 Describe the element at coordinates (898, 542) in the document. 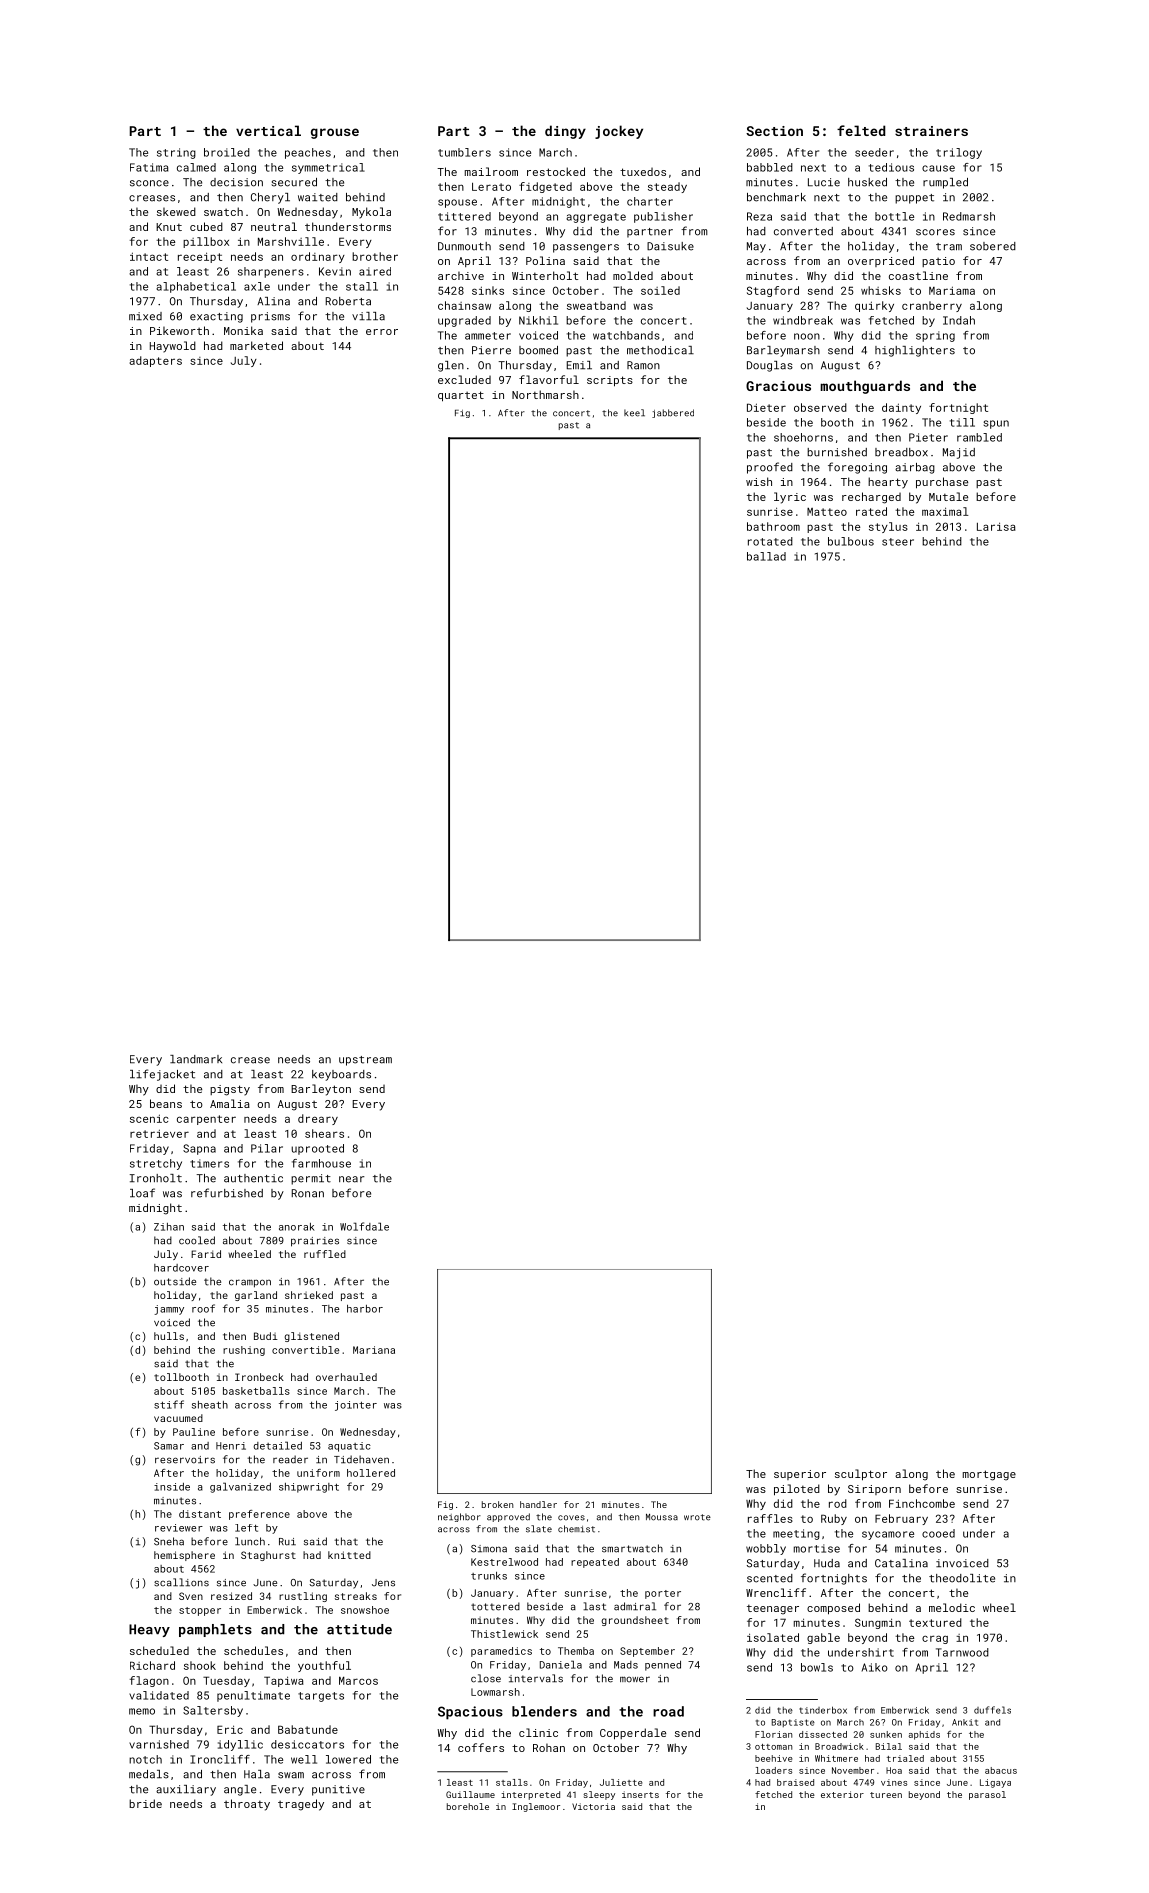

I see `steer` at that location.
